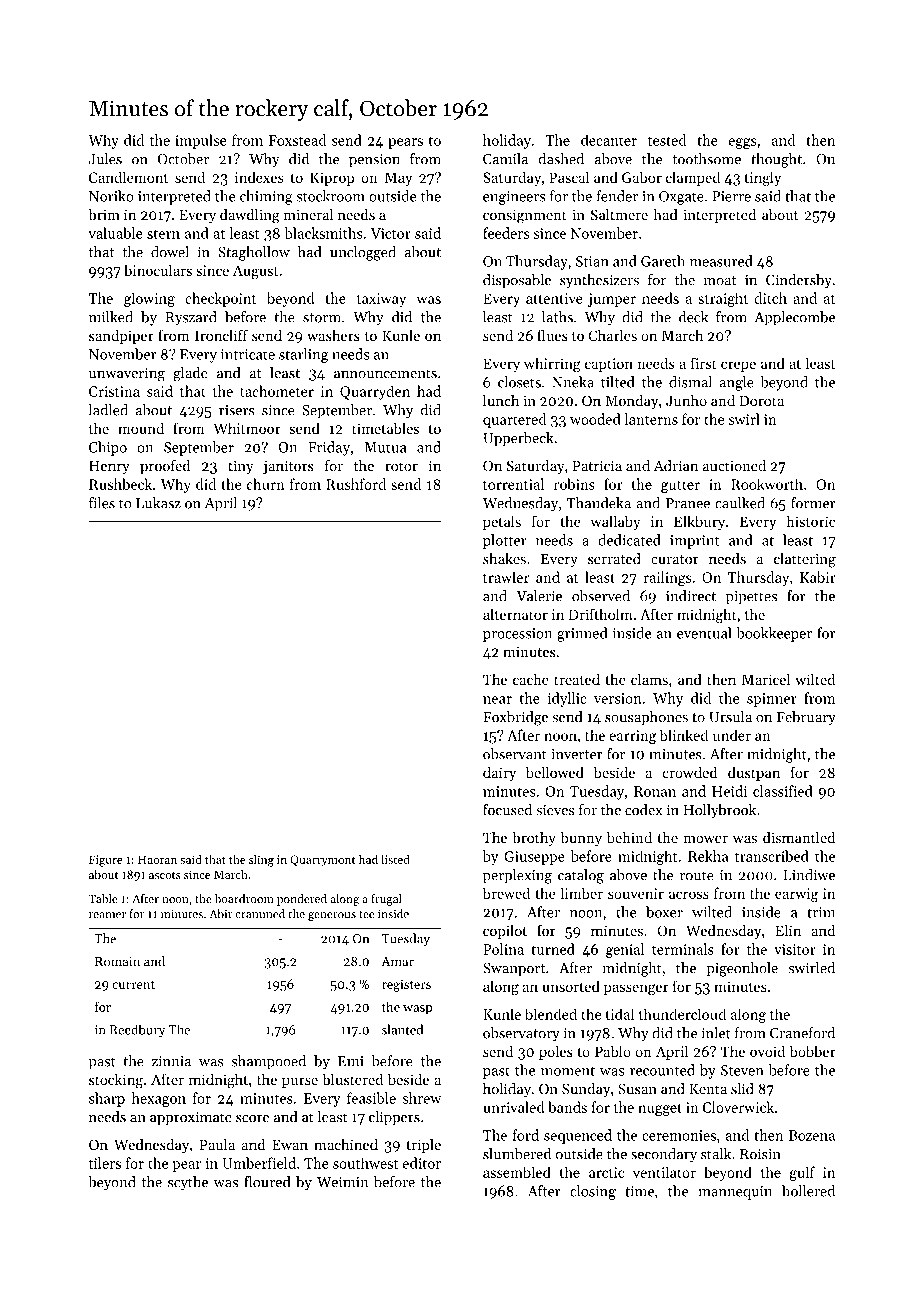 The width and height of the image is (924, 1308). I want to click on zinnia, so click(171, 1061).
